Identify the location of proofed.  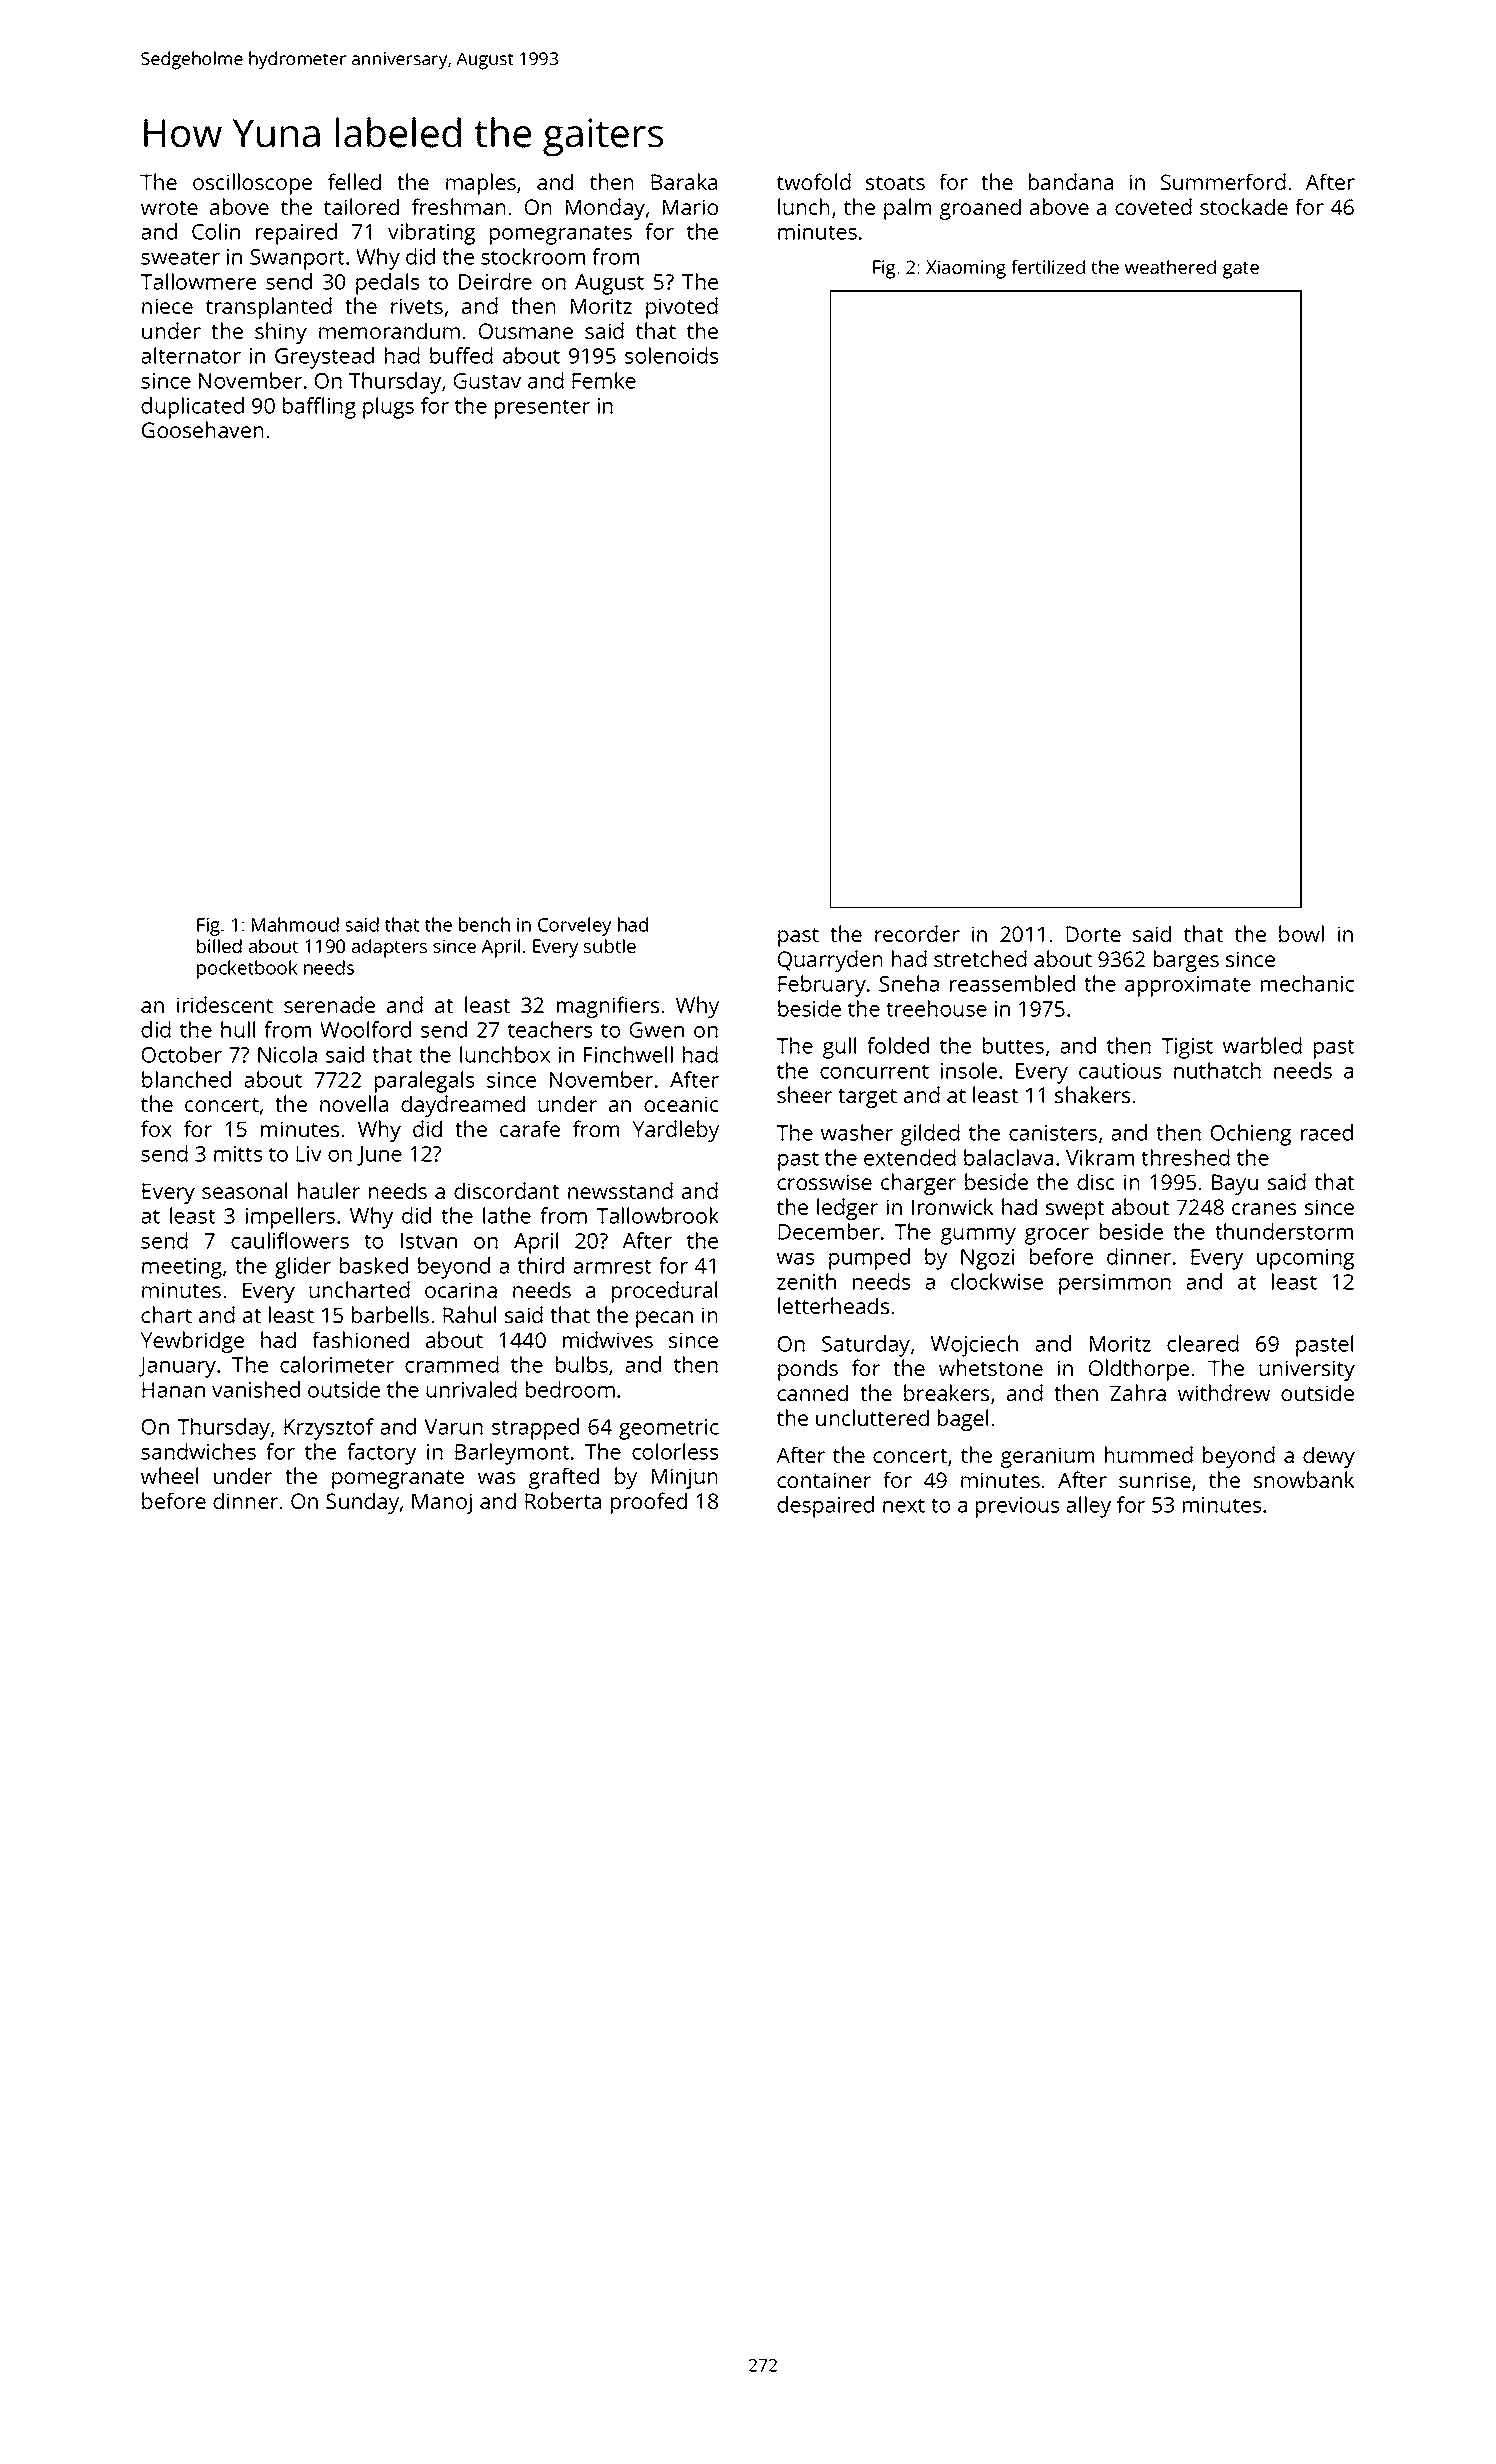
(649, 1503).
